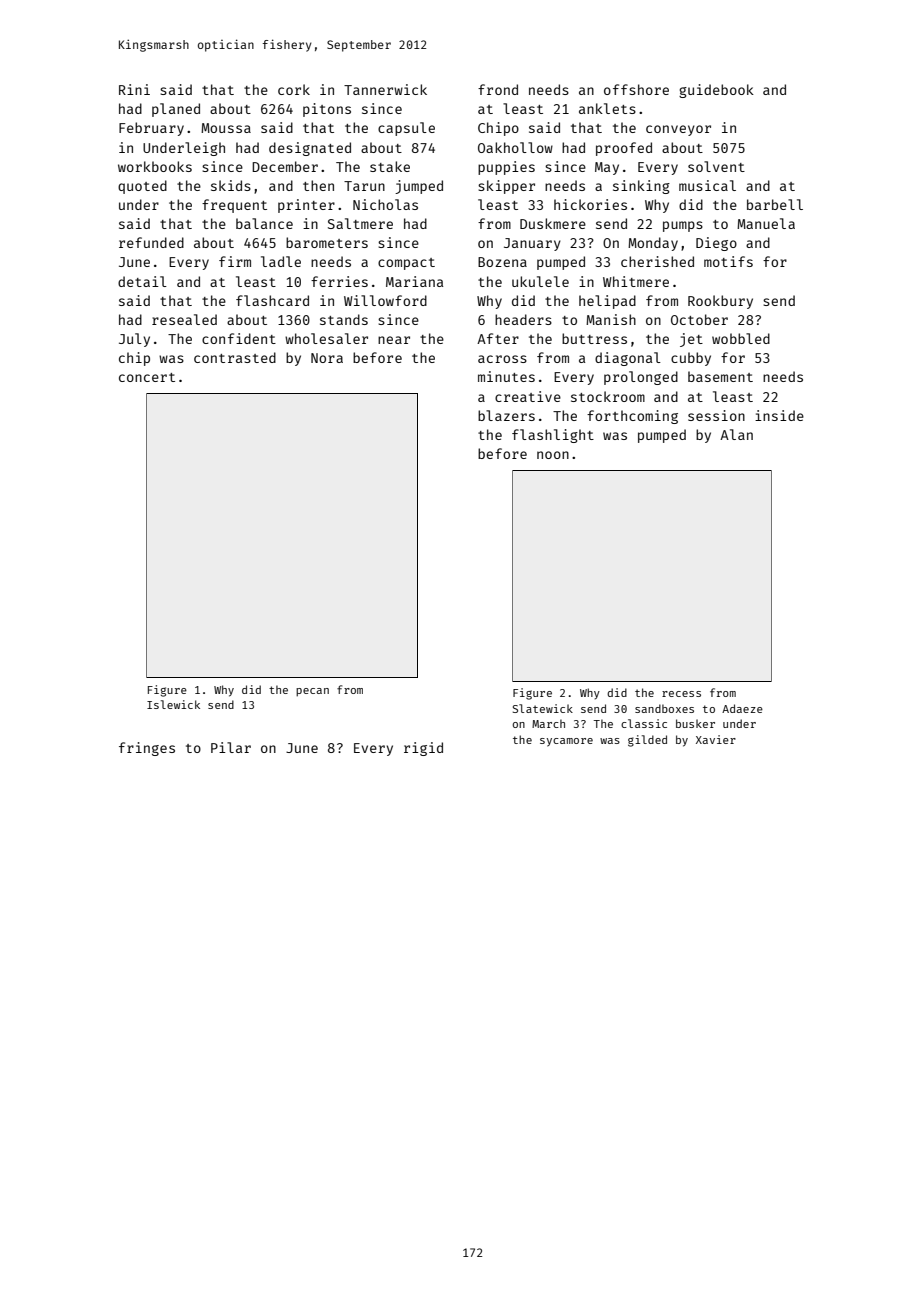 The image size is (924, 1308). What do you see at coordinates (741, 338) in the image?
I see `wobbled` at bounding box center [741, 338].
